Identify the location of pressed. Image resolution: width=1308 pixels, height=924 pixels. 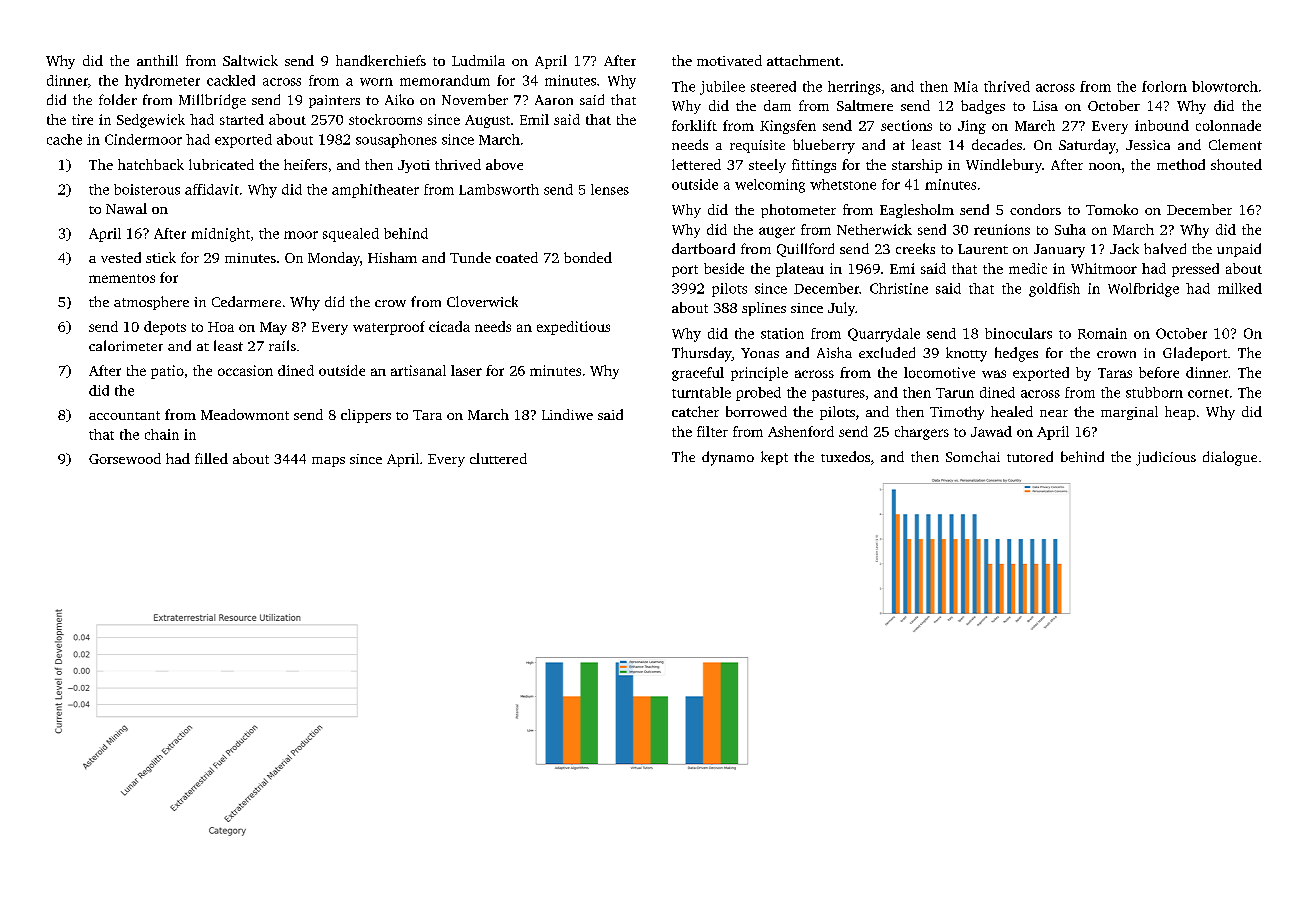
(1195, 270).
